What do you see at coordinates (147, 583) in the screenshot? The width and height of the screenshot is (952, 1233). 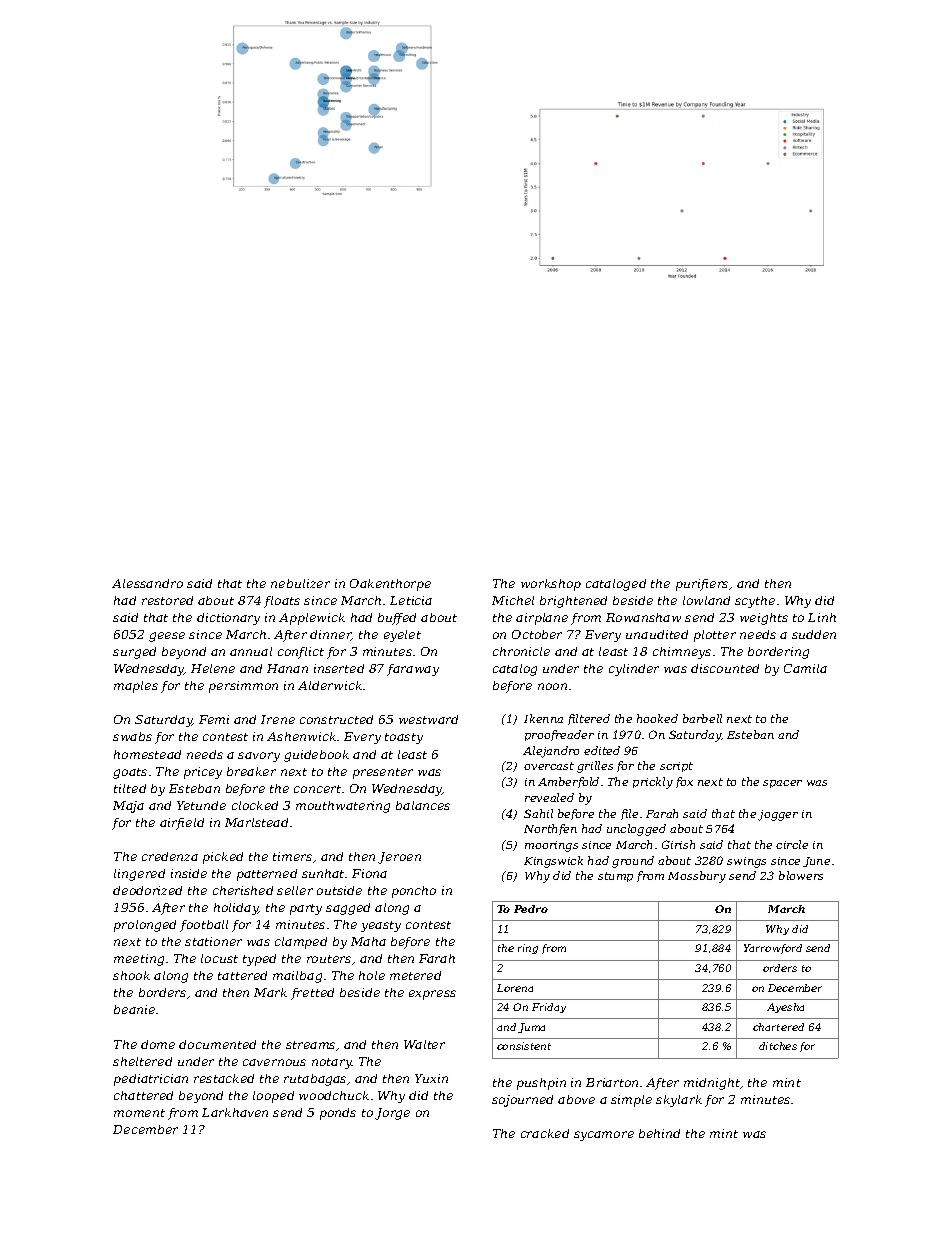 I see `Alessandro` at bounding box center [147, 583].
